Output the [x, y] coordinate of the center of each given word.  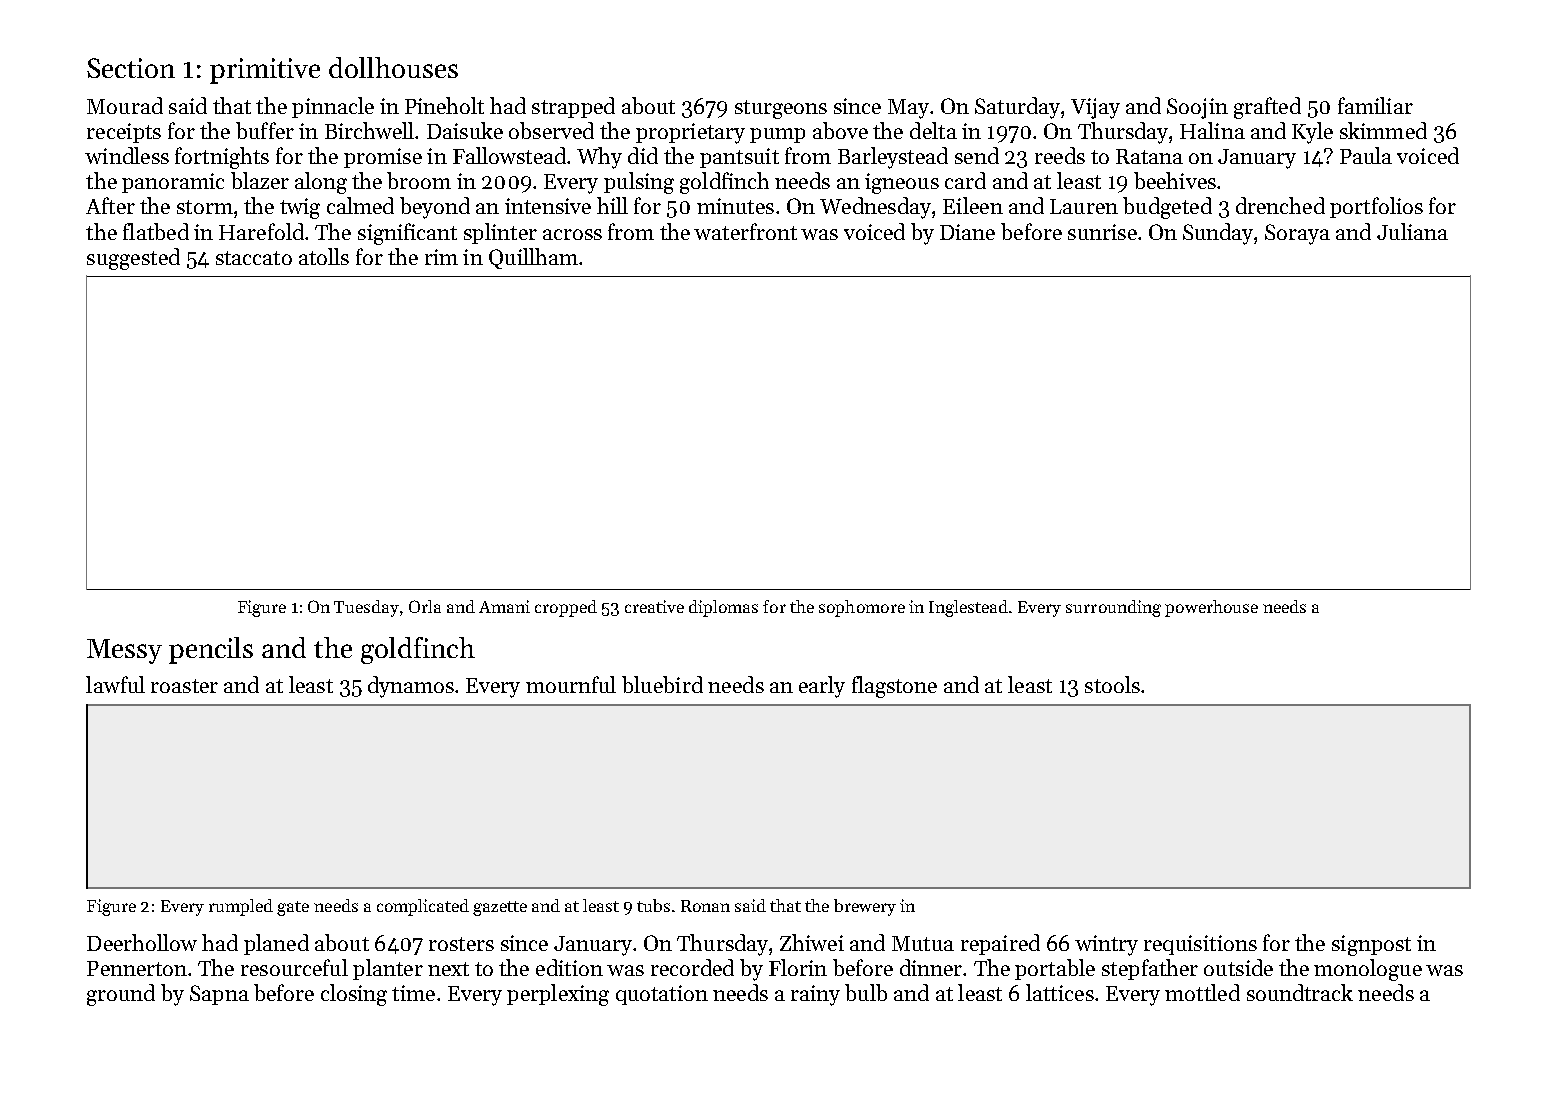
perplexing [558, 995]
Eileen [973, 205]
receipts [124, 133]
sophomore [862, 608]
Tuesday [366, 608]
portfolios [1376, 207]
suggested [133, 259]
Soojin [1197, 108]
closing [354, 995]
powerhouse [1211, 608]
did [643, 155]
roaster [184, 686]
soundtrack [1300, 992]
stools [1112, 684]
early [822, 687]
